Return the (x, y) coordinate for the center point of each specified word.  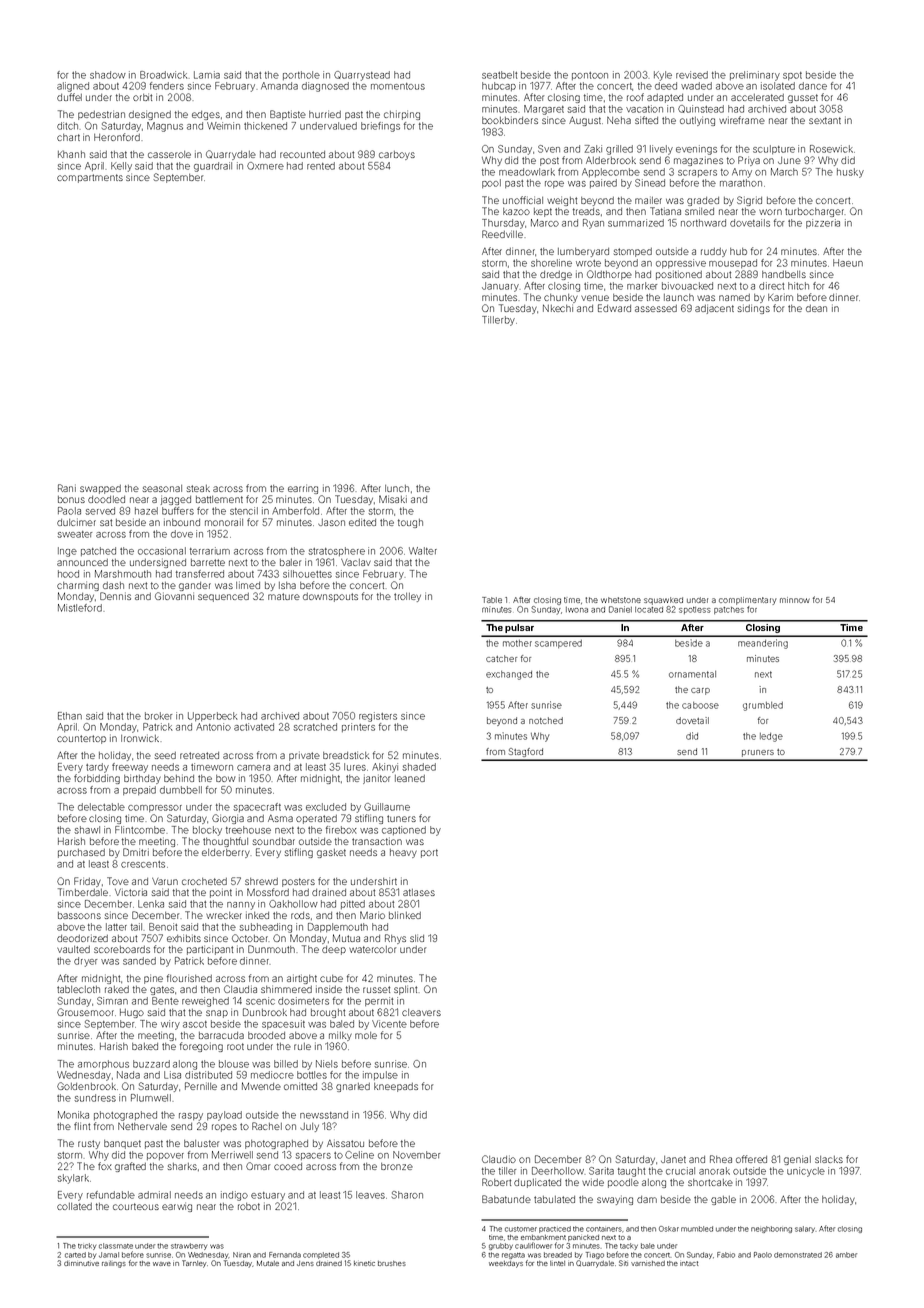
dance (813, 86)
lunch (397, 488)
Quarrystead (362, 76)
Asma (280, 818)
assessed (656, 308)
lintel (557, 1263)
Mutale (268, 1263)
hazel (146, 511)
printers (358, 727)
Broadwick (163, 75)
